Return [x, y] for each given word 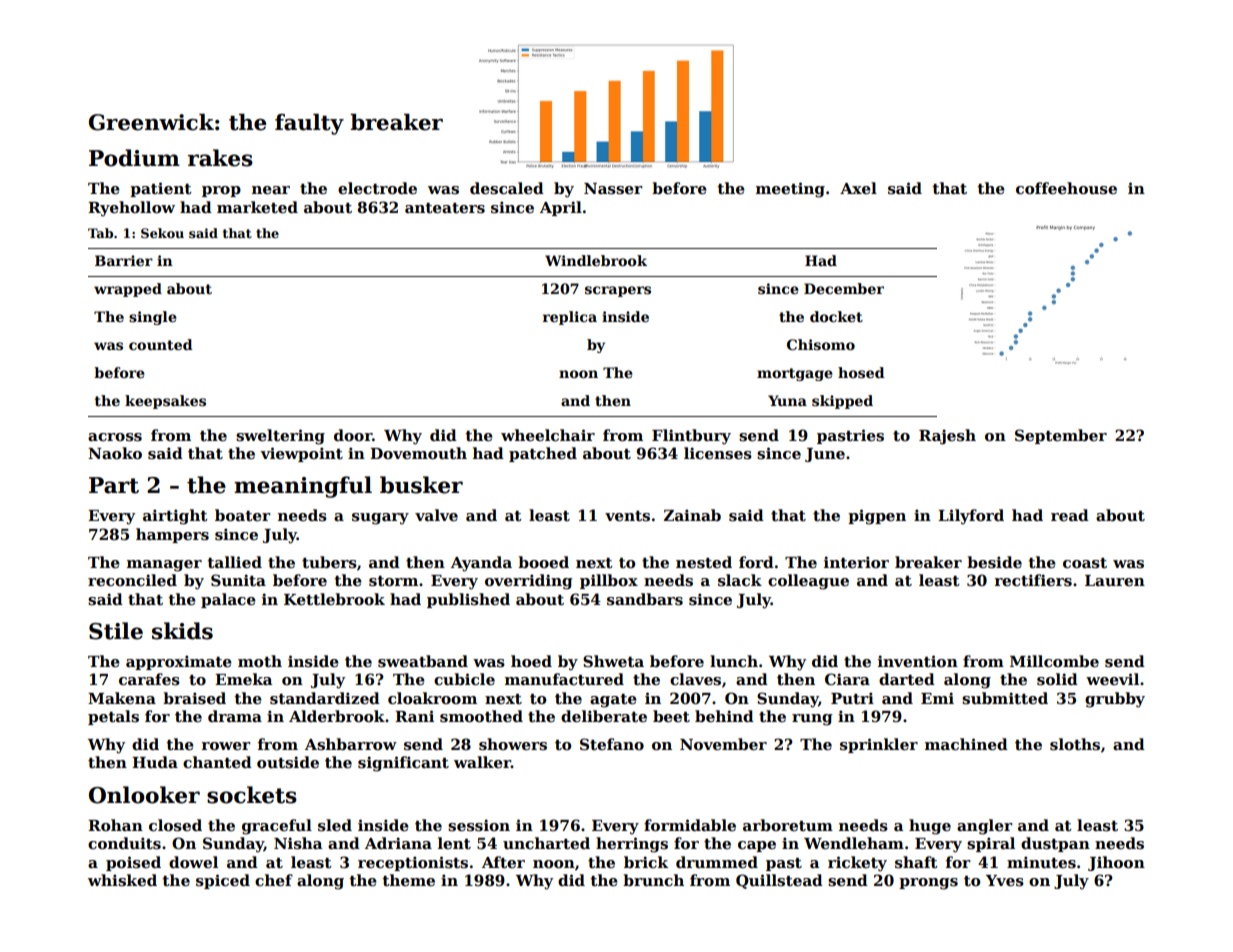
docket [836, 316]
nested [704, 562]
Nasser [613, 188]
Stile [116, 631]
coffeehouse [1066, 188]
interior [856, 562]
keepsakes [165, 402]
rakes [220, 158]
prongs [928, 884]
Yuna [787, 400]
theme [408, 880]
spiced [223, 881]
